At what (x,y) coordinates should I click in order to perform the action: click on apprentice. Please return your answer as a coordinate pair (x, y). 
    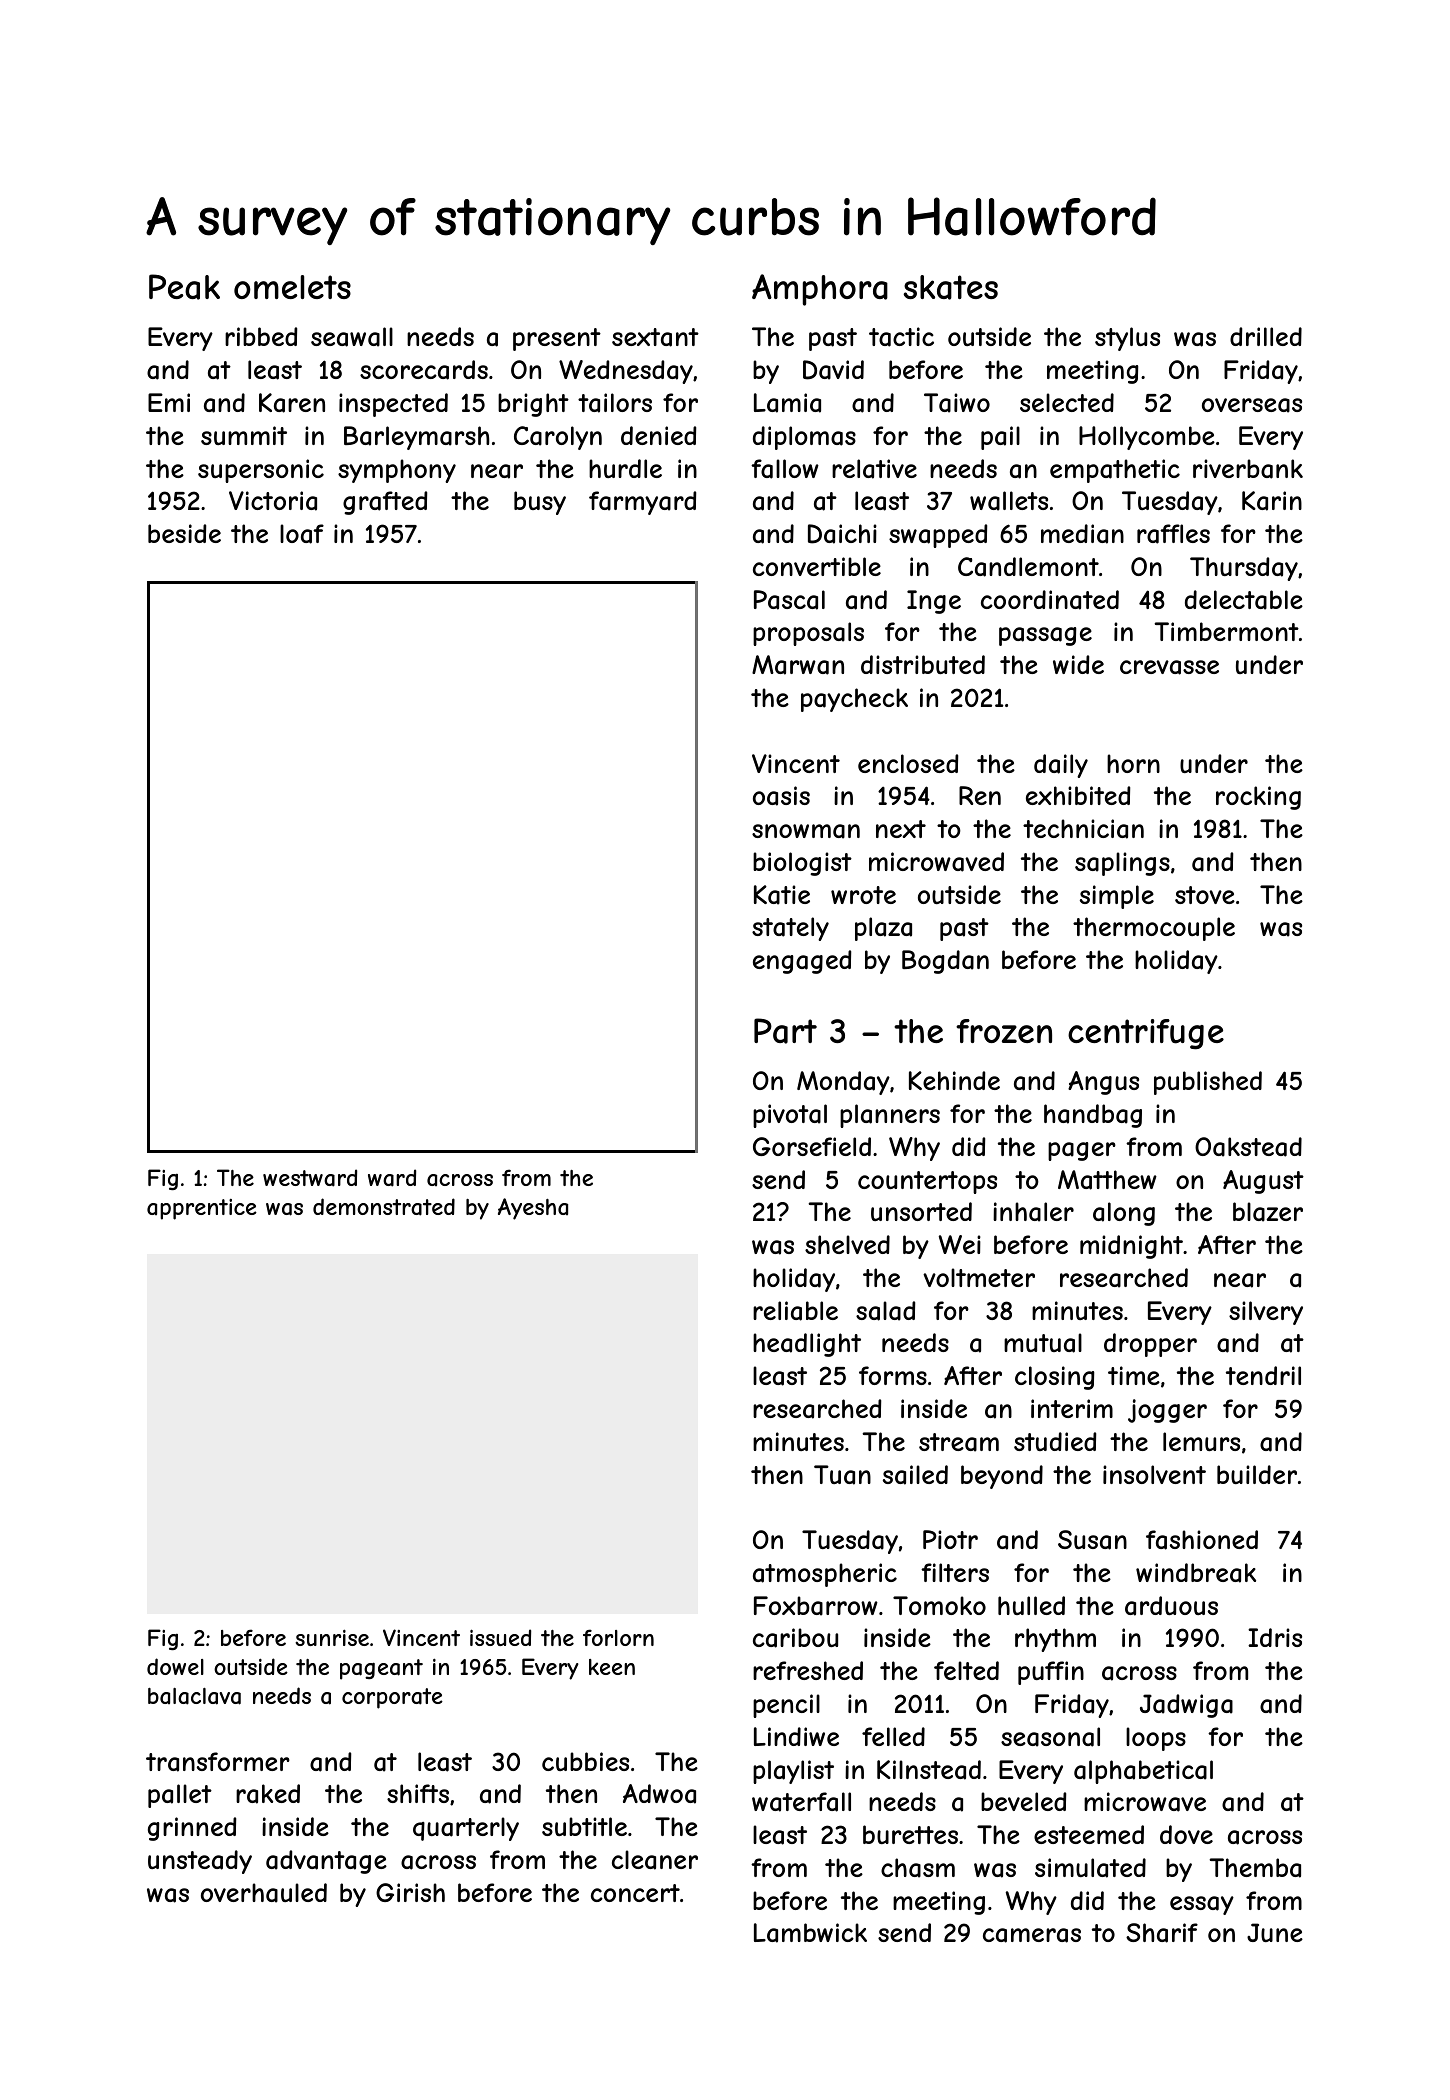
    Looking at the image, I should click on (202, 1209).
